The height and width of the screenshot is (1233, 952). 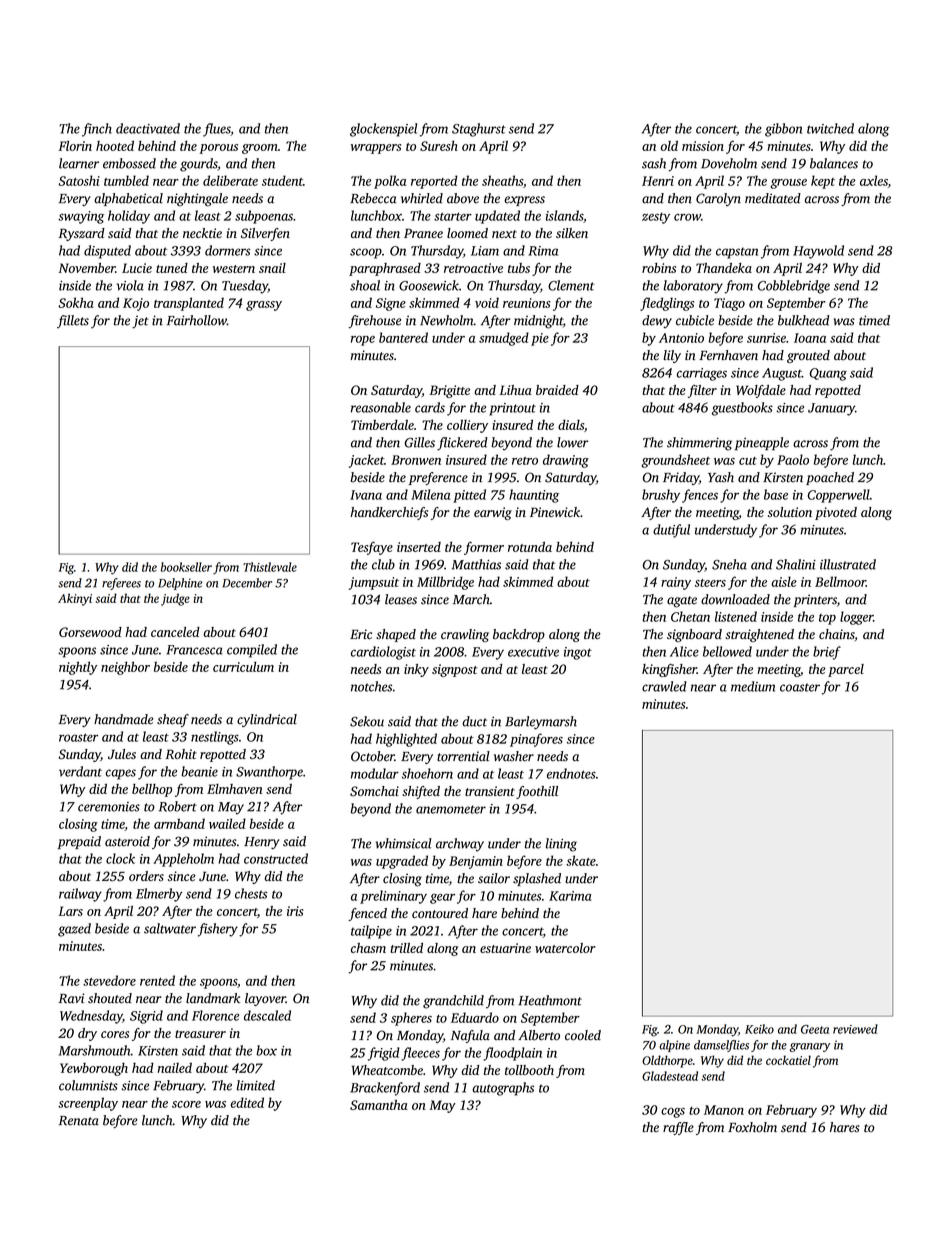 What do you see at coordinates (471, 599) in the screenshot?
I see `March` at bounding box center [471, 599].
